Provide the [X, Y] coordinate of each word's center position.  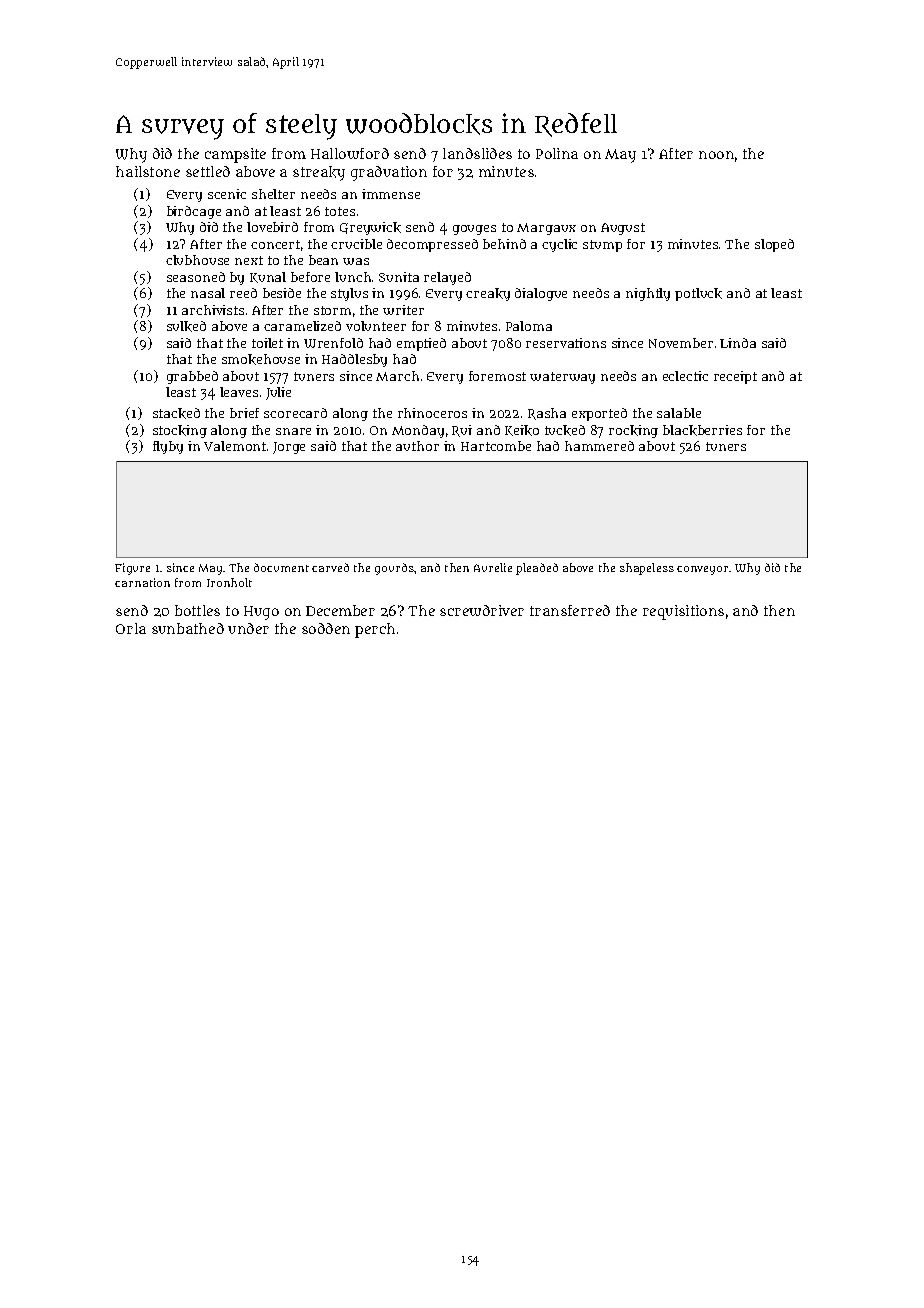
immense [391, 194]
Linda [738, 343]
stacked [176, 413]
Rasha [547, 414]
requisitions [683, 612]
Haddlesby [354, 360]
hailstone [148, 171]
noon [716, 155]
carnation [142, 582]
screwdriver [482, 610]
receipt [735, 377]
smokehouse [261, 359]
